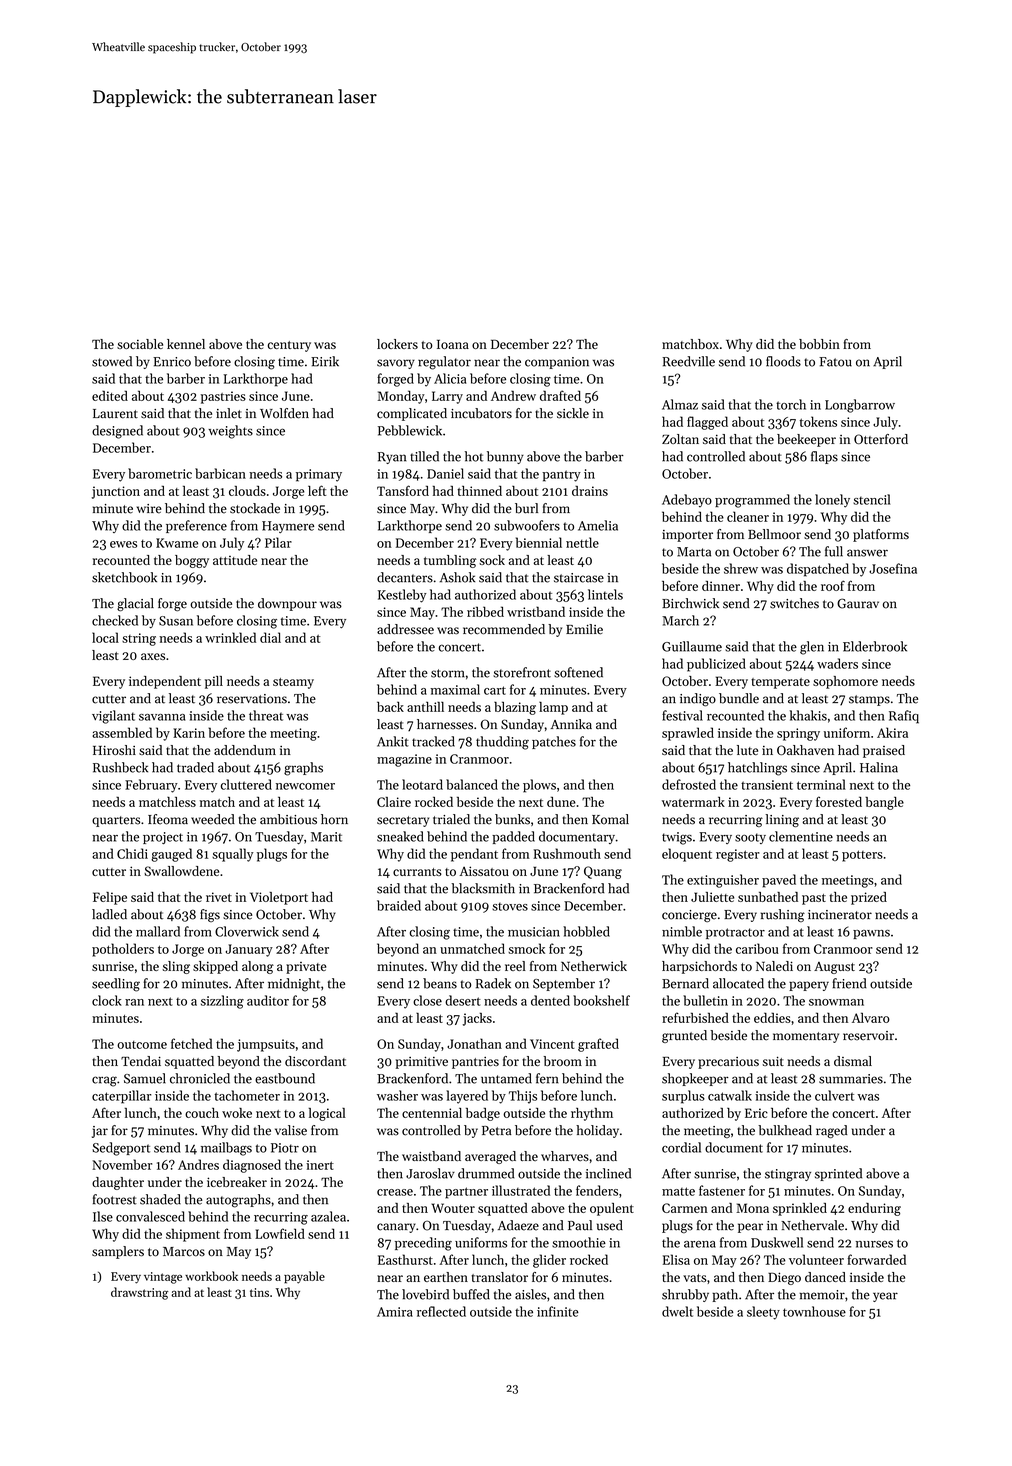 The image size is (1012, 1466). Describe the element at coordinates (750, 838) in the page. I see `sooty` at that location.
